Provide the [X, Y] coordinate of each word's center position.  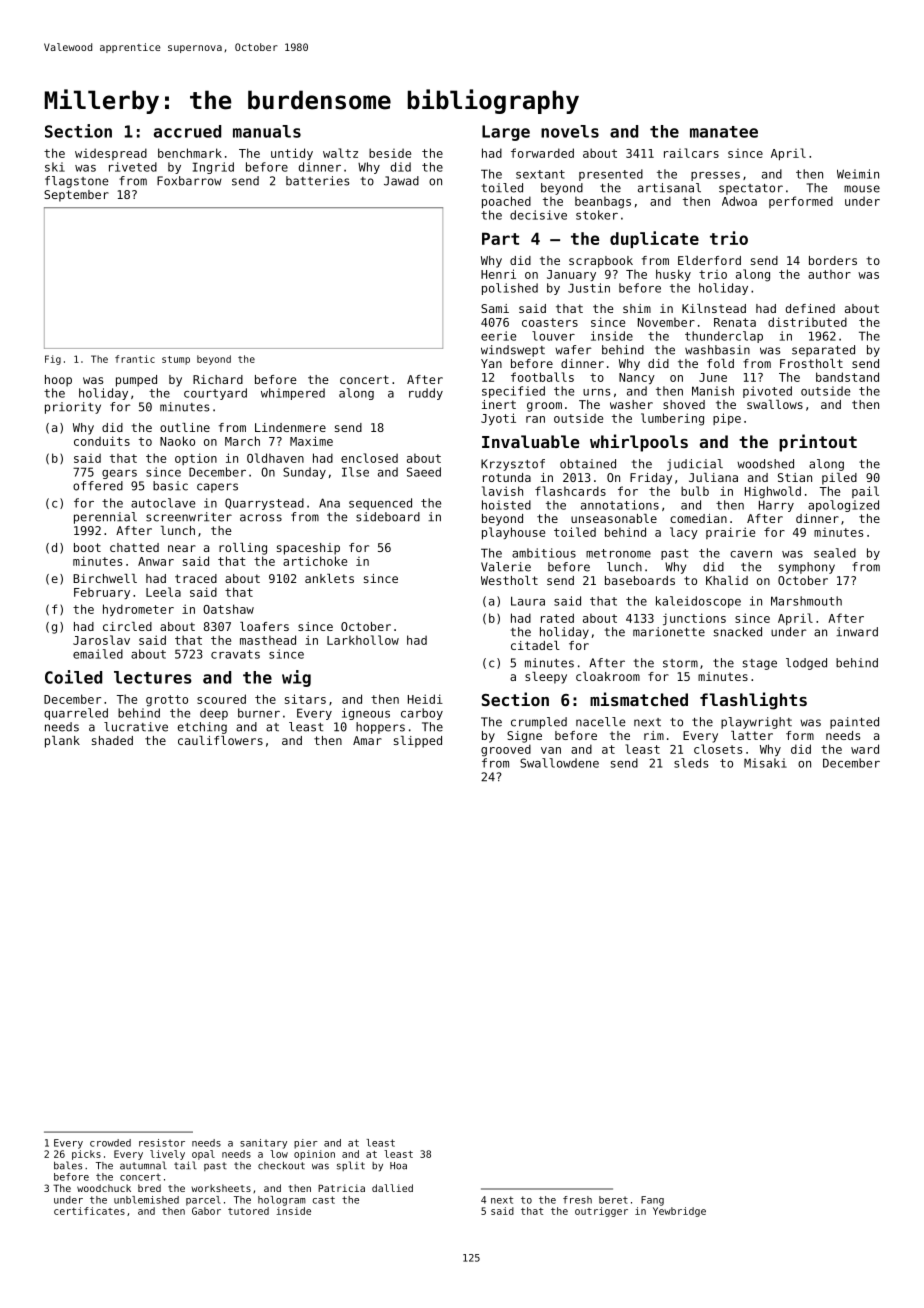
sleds [691, 763]
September [76, 196]
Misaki [765, 763]
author [829, 274]
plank [62, 742]
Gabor [206, 1211]
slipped [418, 742]
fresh [577, 1200]
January [571, 275]
